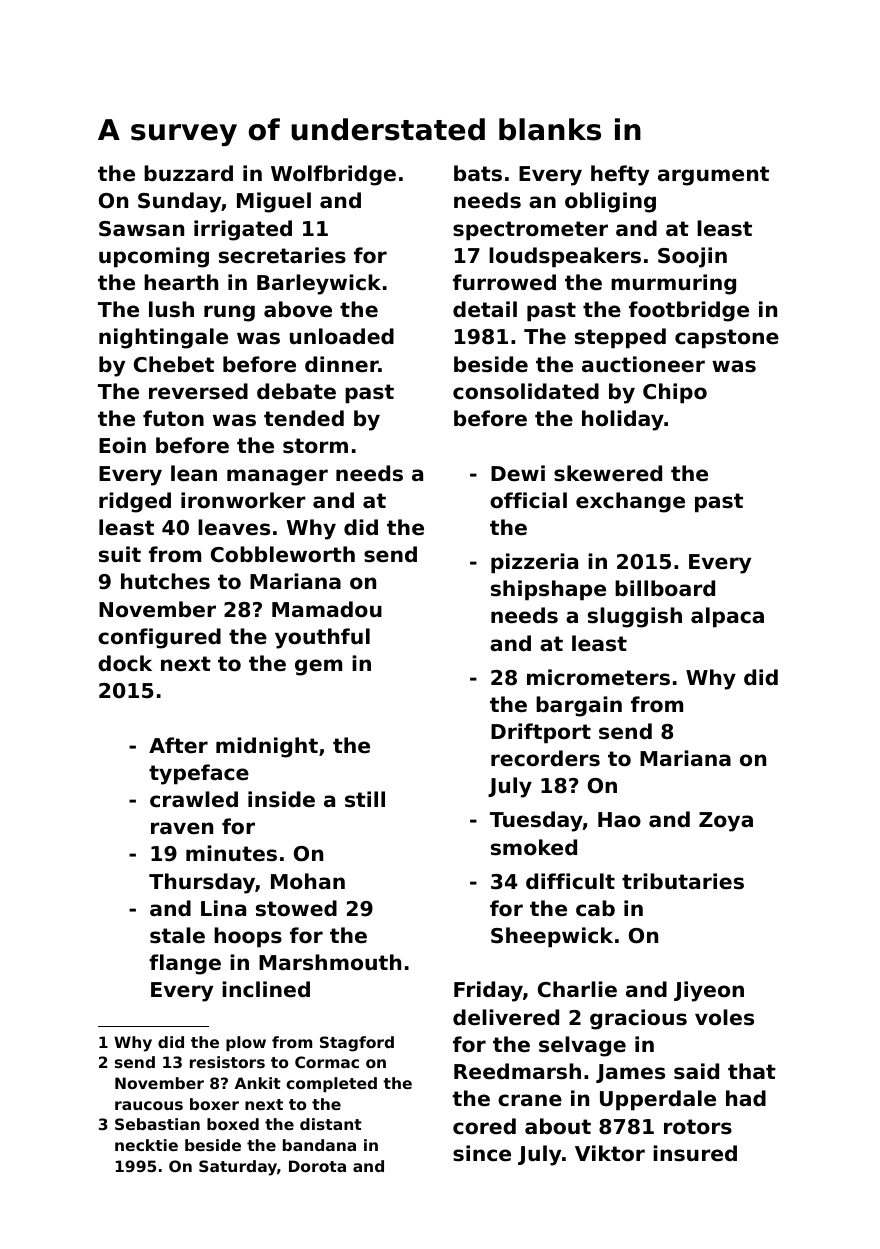 This image has height=1249, width=880. I want to click on Jiyeon, so click(709, 991).
